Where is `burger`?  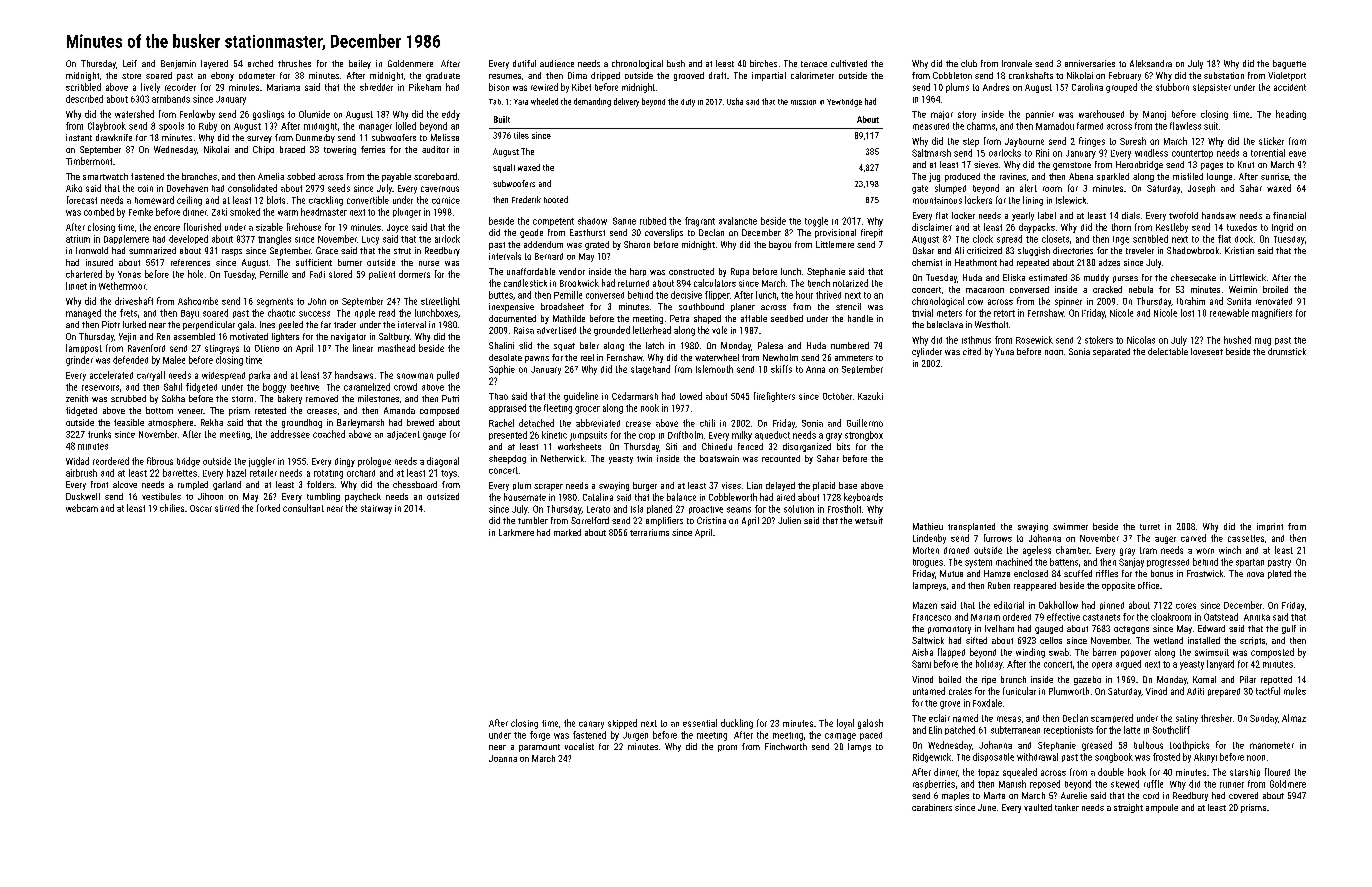
burger is located at coordinates (645, 486).
